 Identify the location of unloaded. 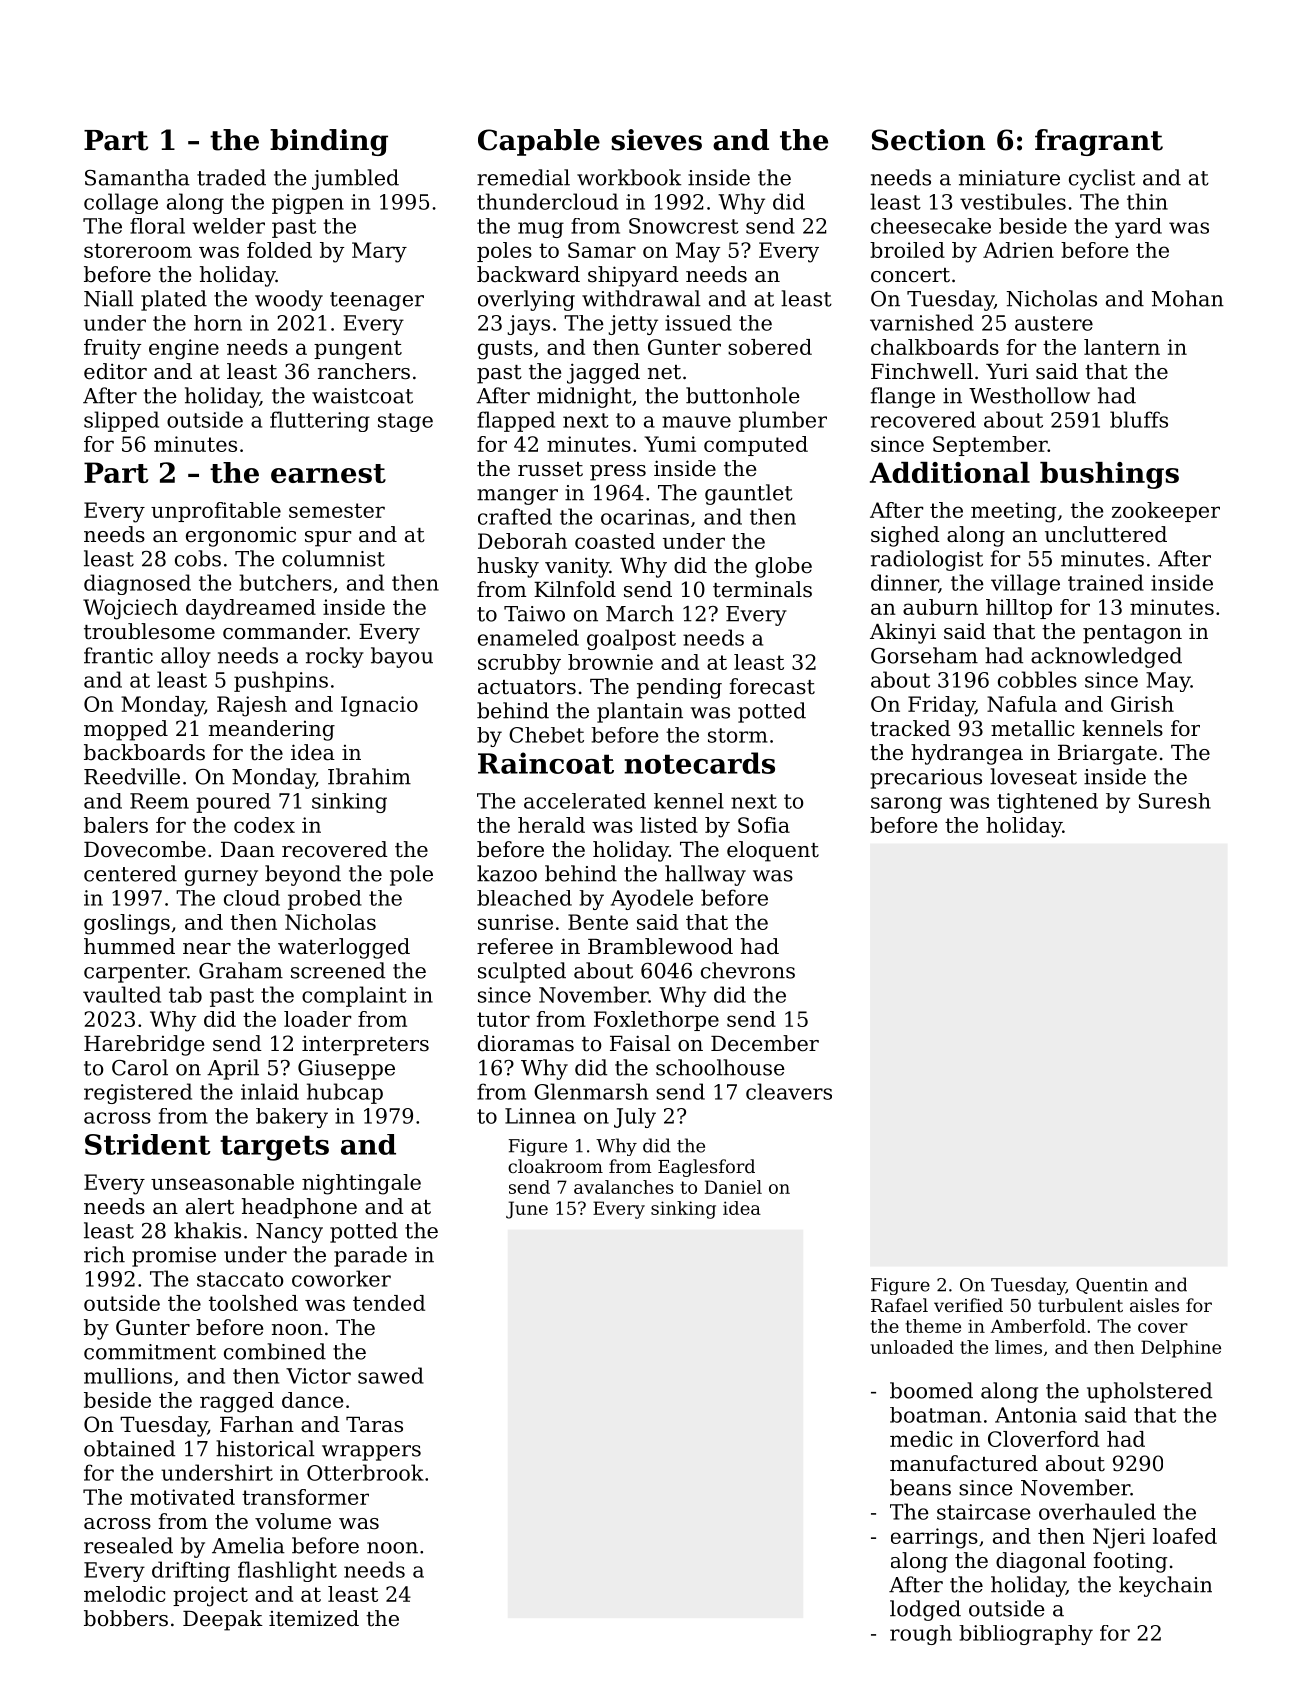
(912, 1347).
